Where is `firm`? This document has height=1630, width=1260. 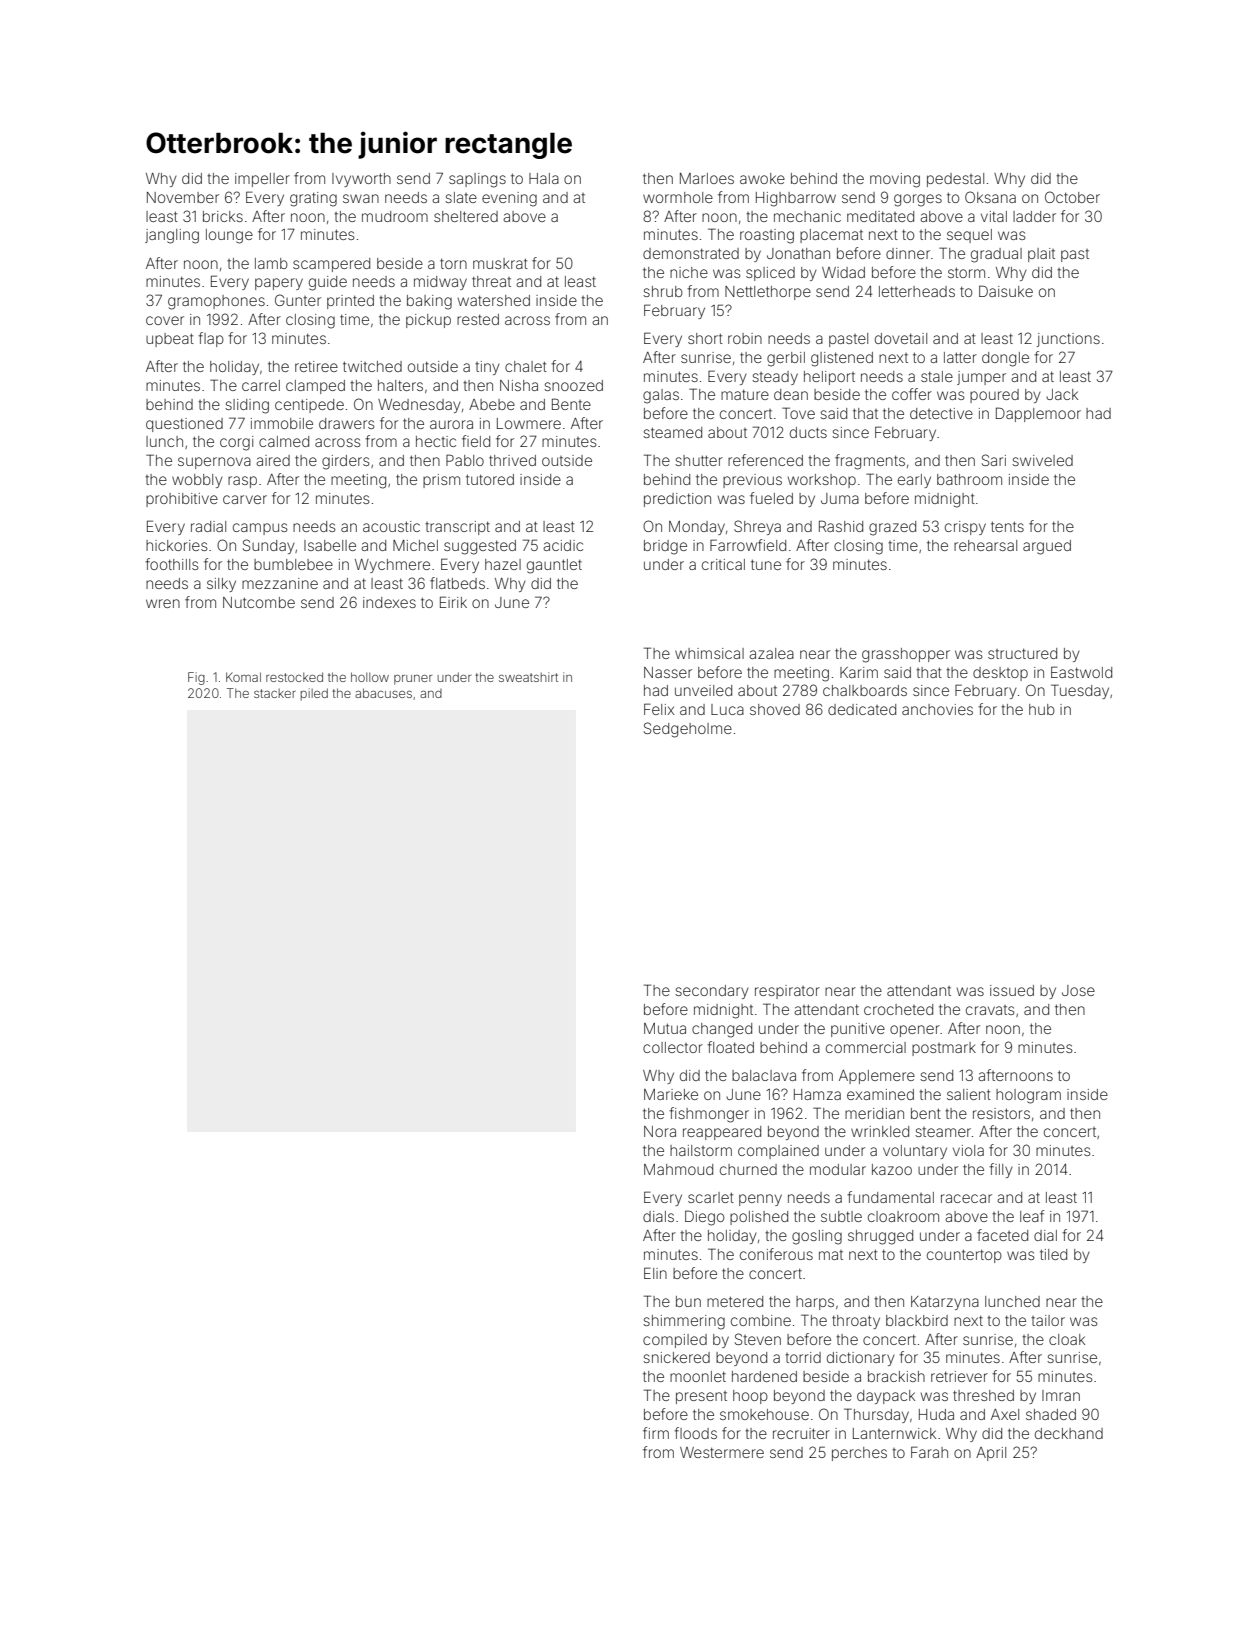
firm is located at coordinates (656, 1433).
